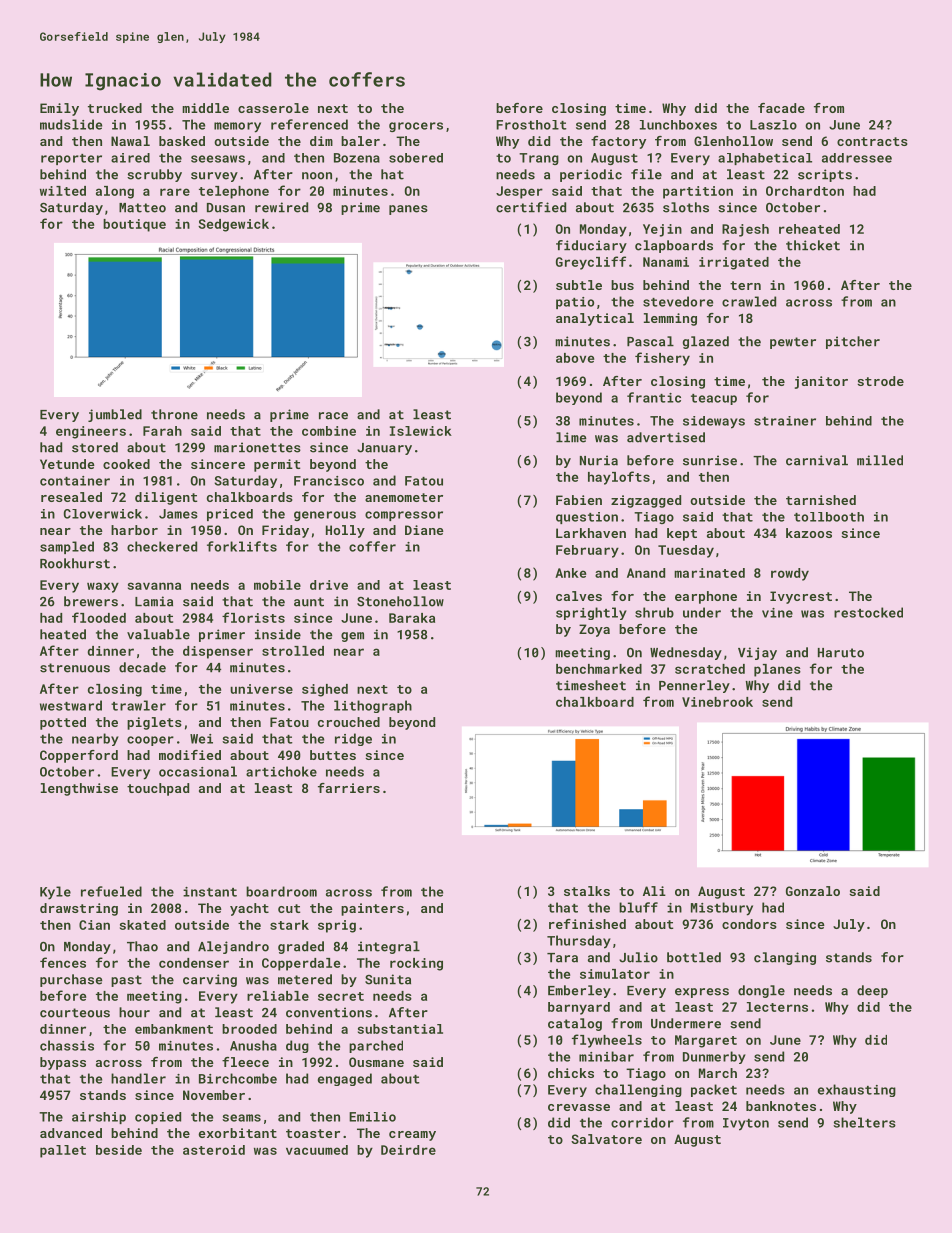 The height and width of the screenshot is (1233, 952). I want to click on Emily, so click(59, 109).
